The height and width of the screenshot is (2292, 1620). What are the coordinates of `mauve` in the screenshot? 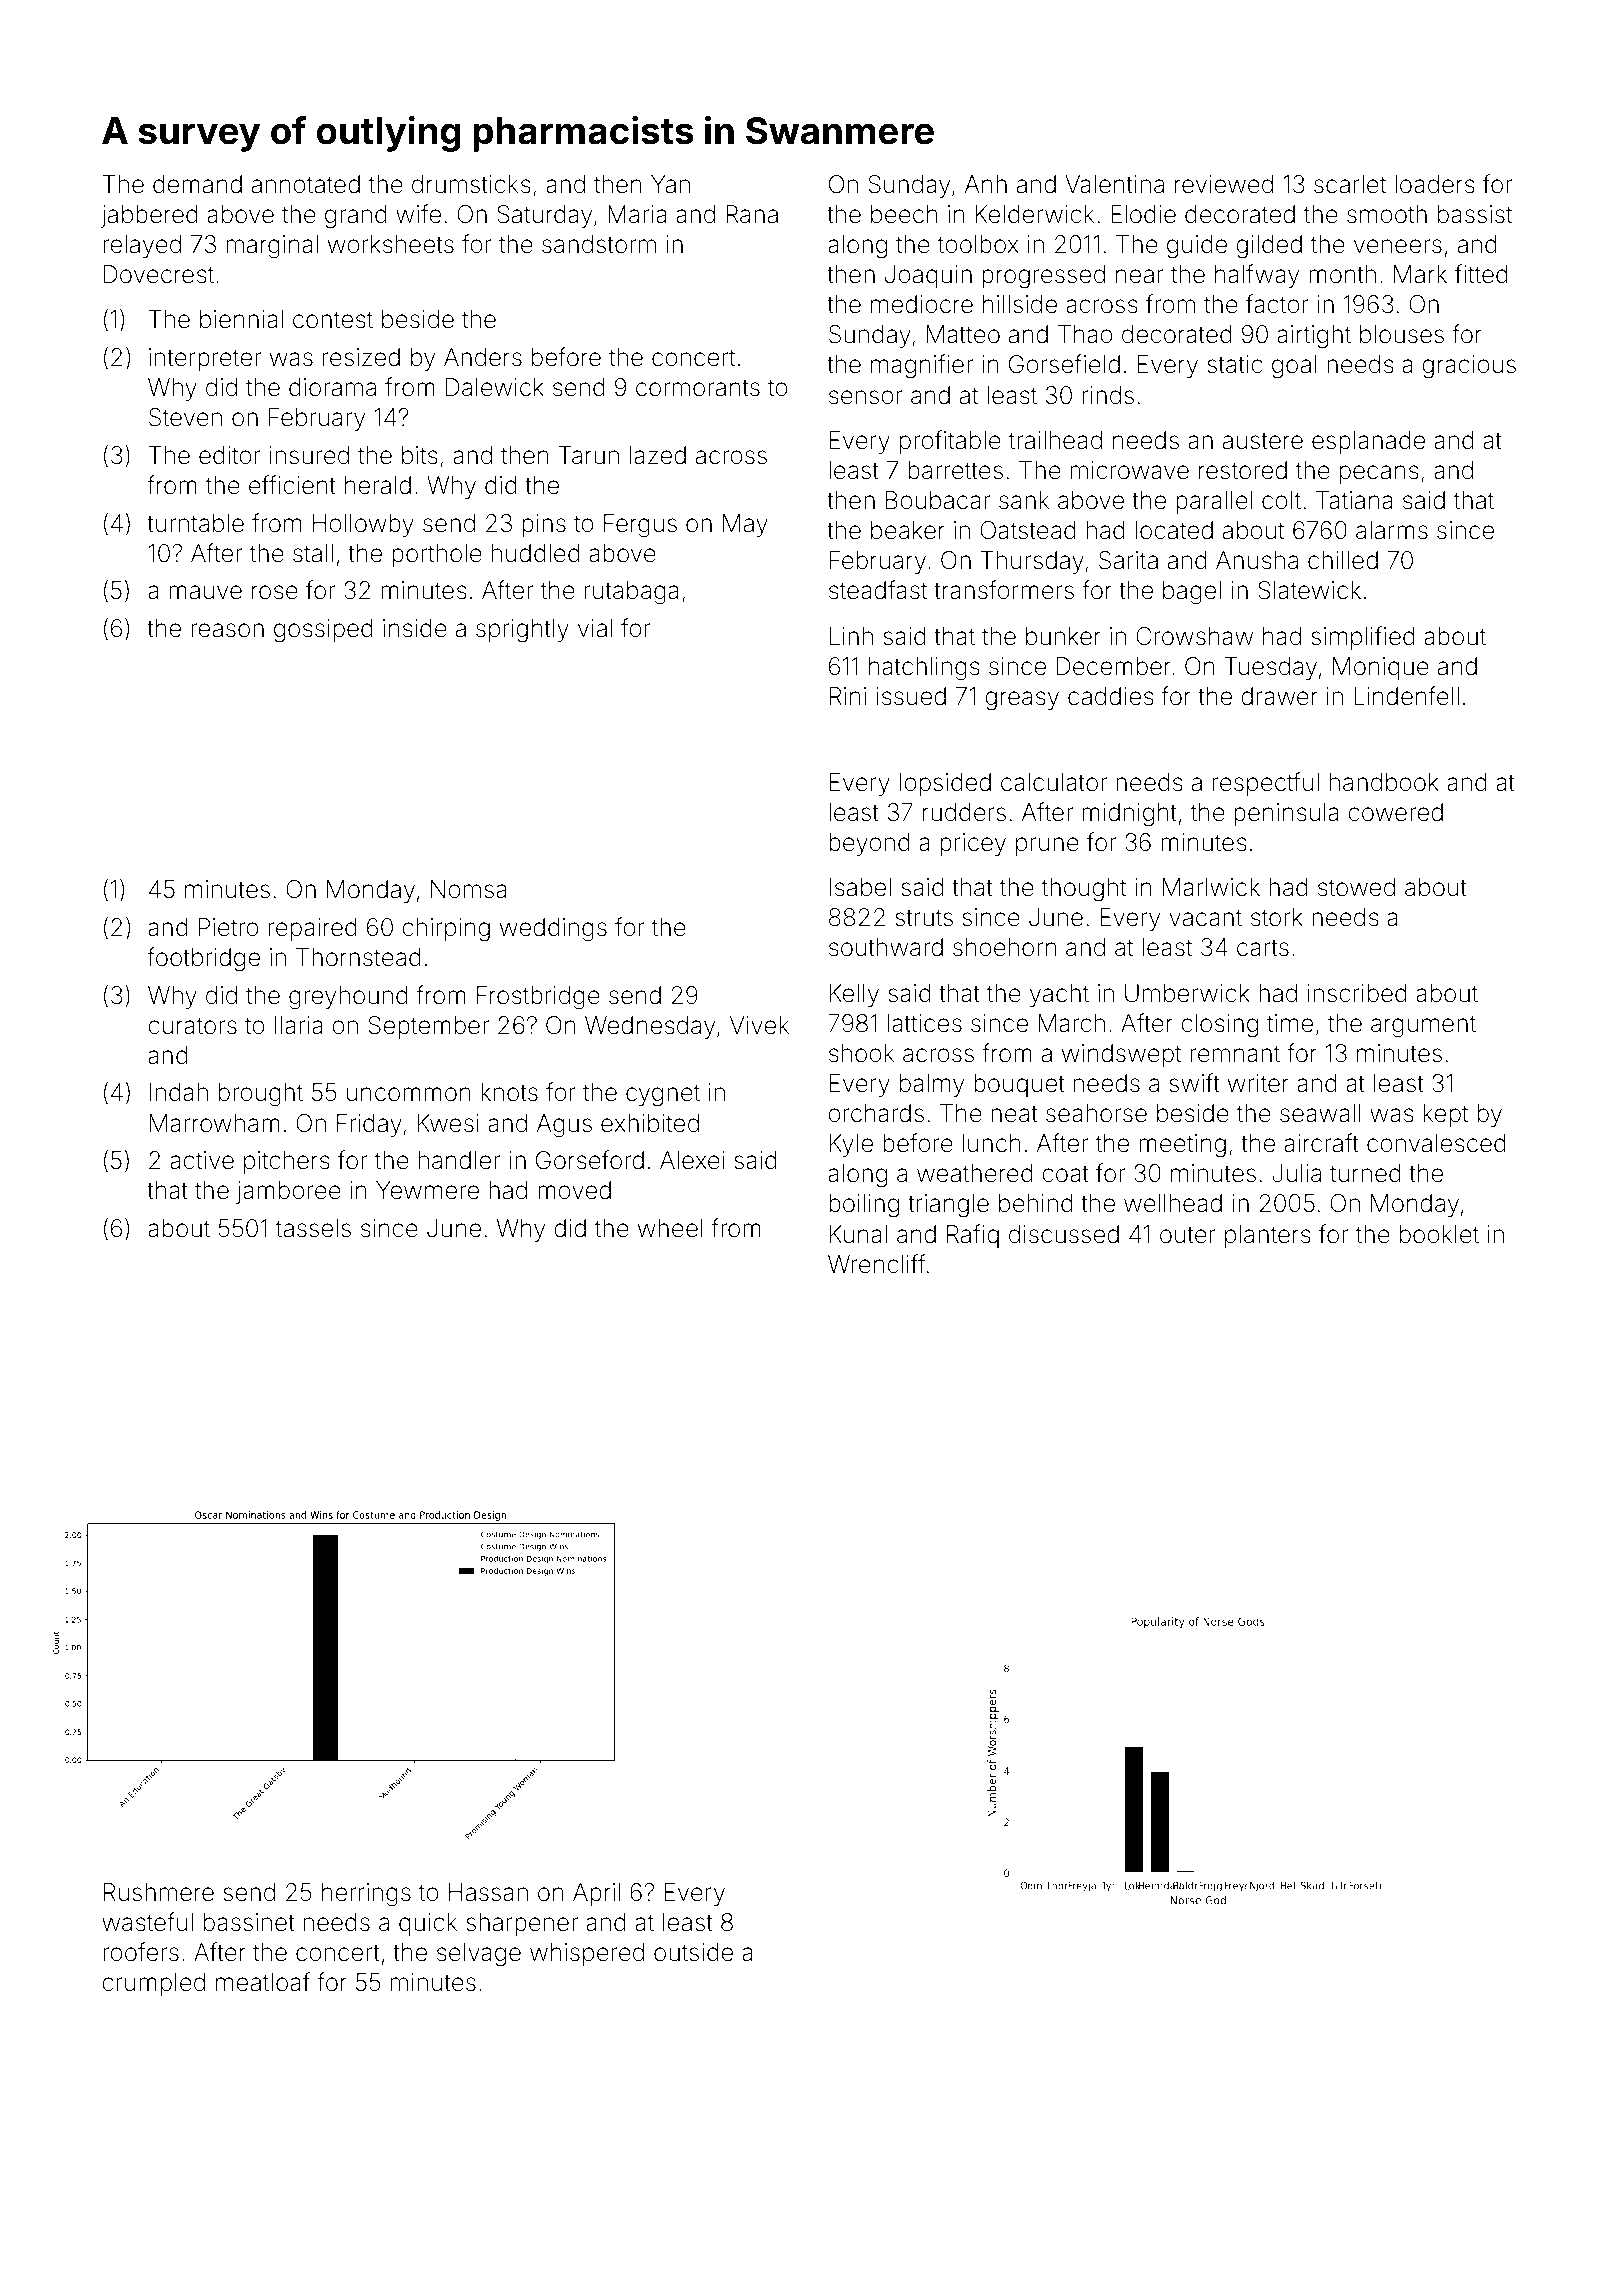 It's located at (205, 592).
